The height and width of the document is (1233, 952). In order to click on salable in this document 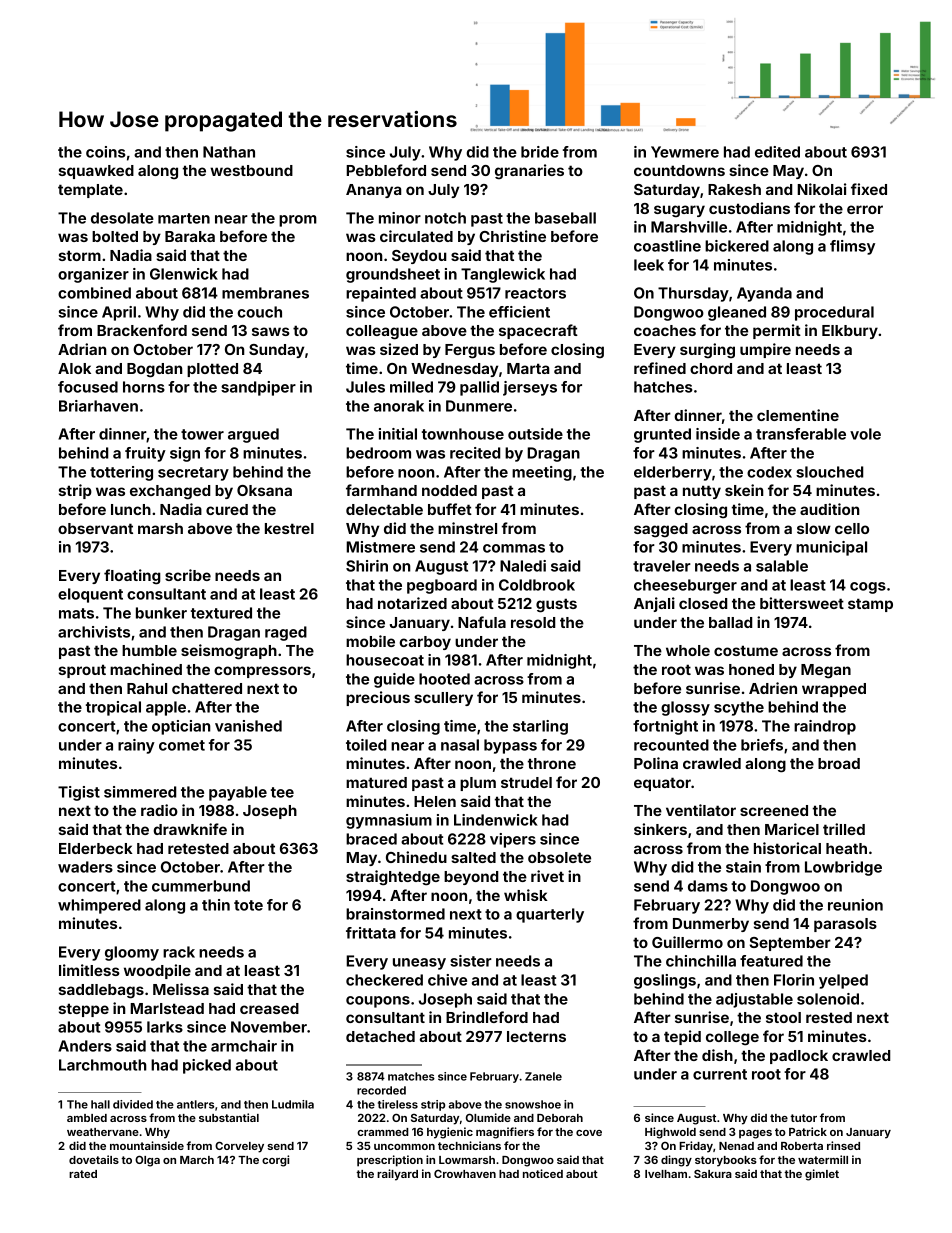, I will do `click(782, 566)`.
